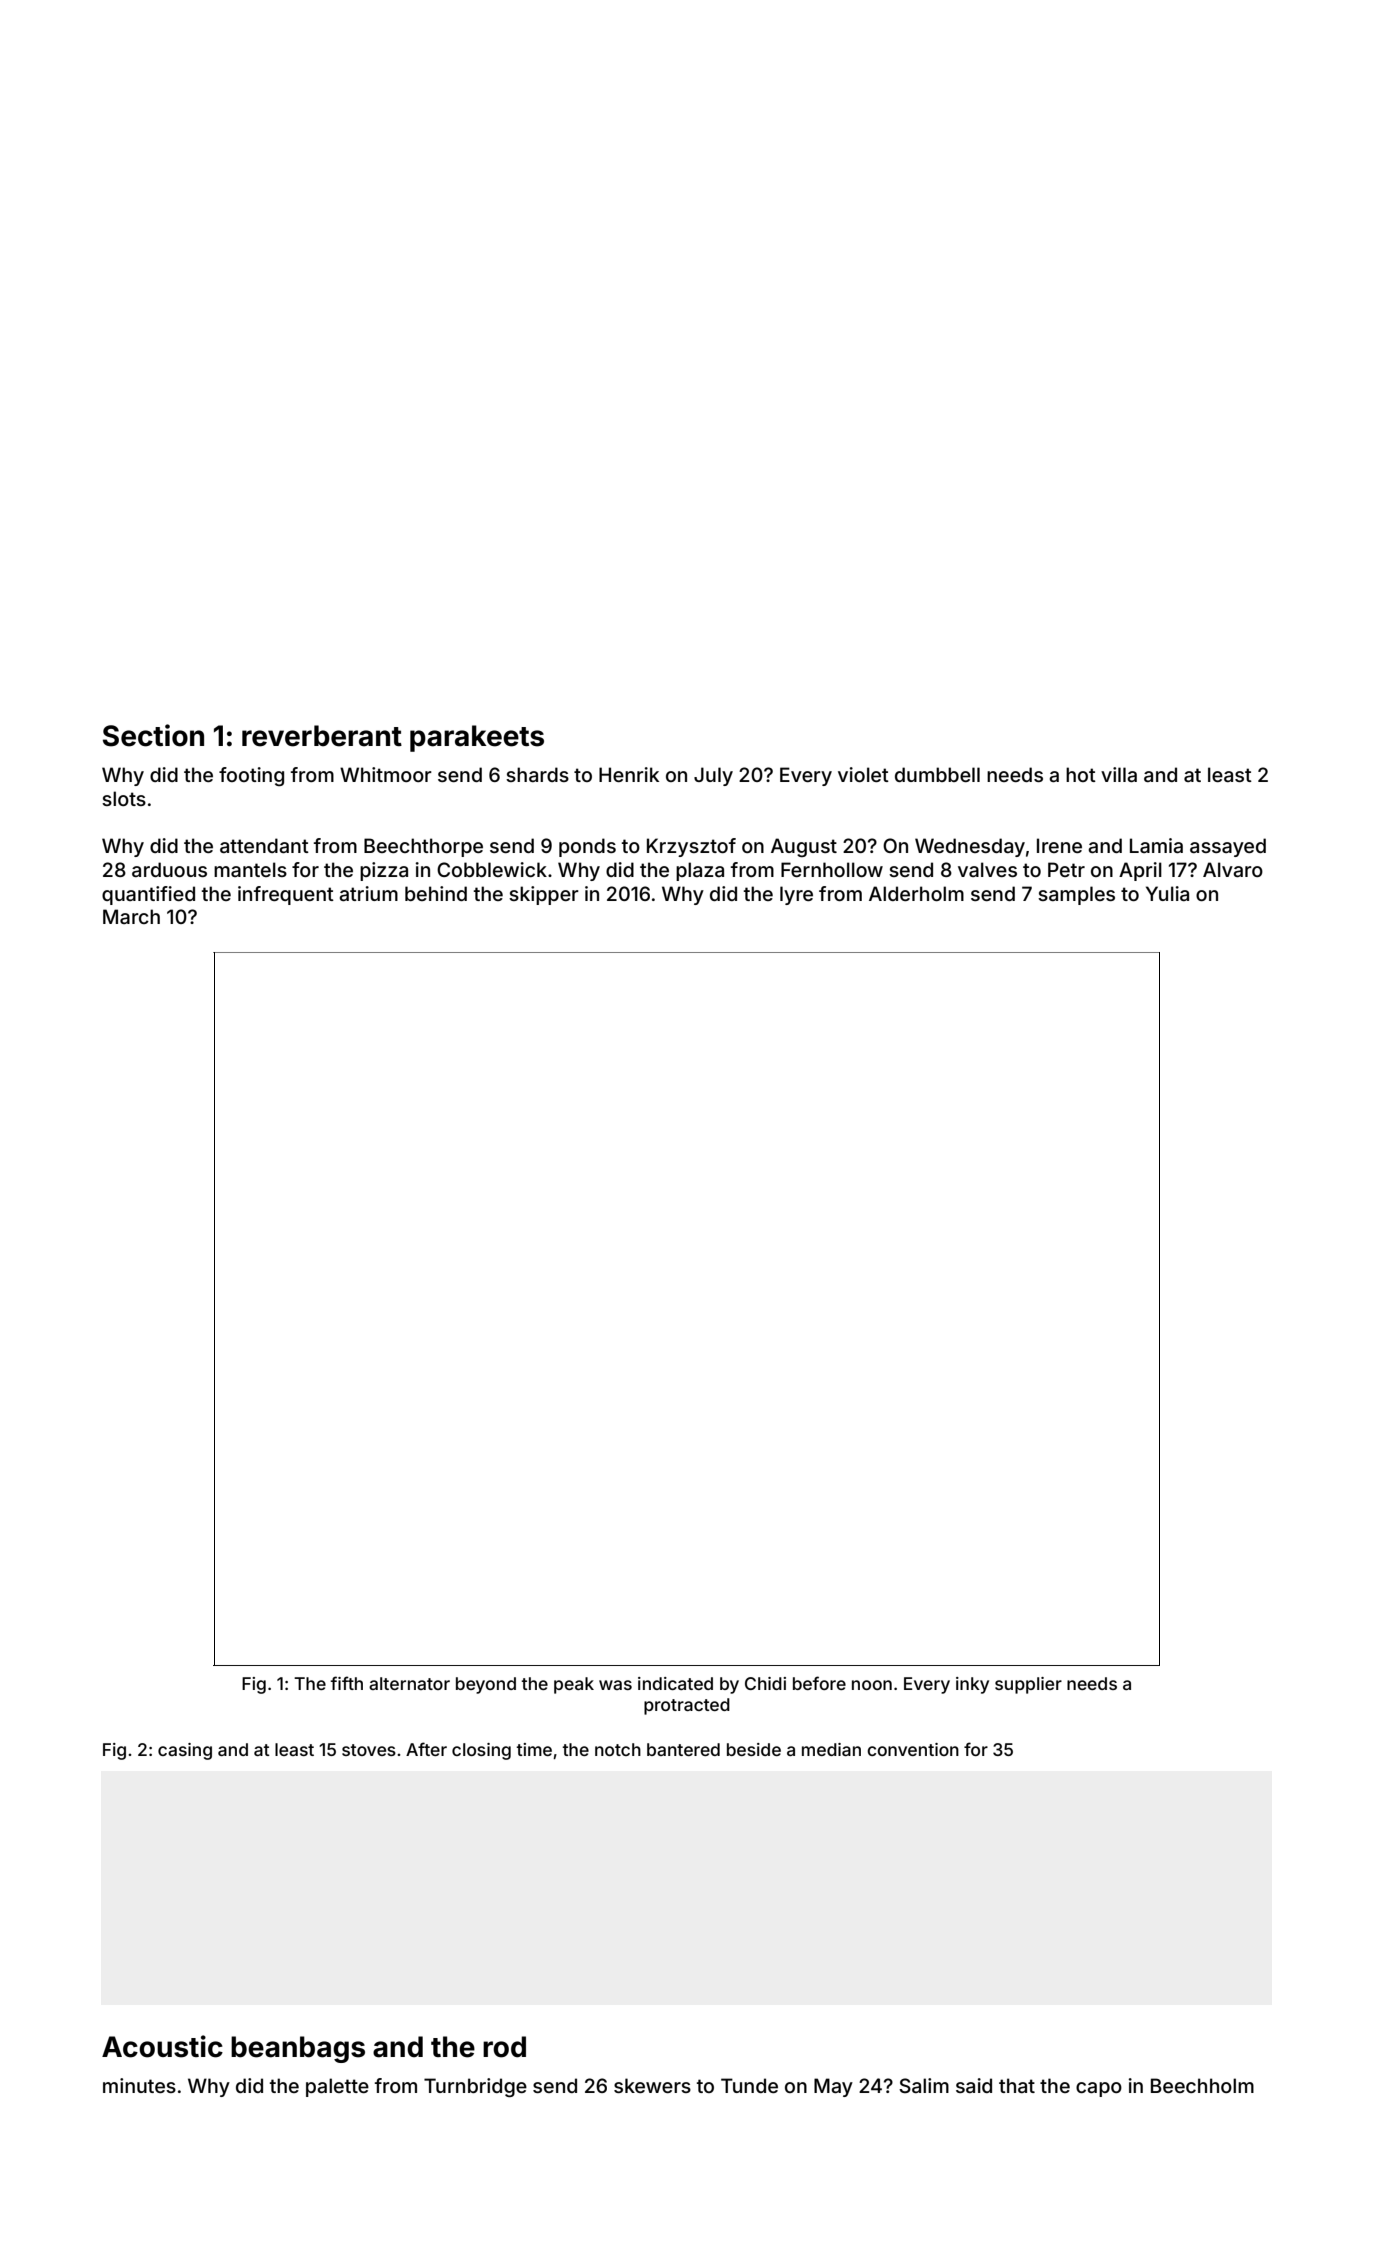  What do you see at coordinates (486, 1685) in the screenshot?
I see `beyond` at bounding box center [486, 1685].
